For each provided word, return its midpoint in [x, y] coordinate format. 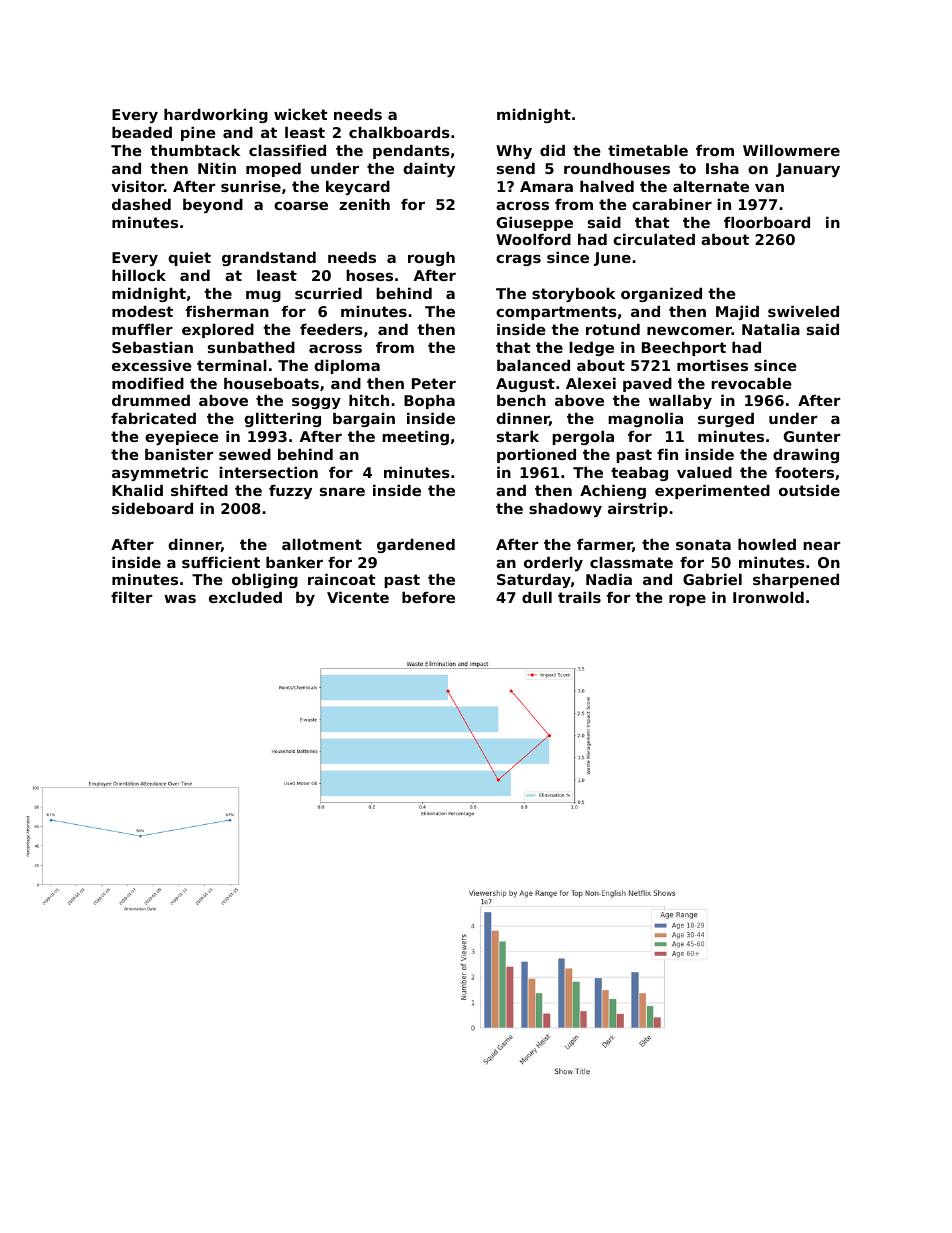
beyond [213, 206]
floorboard [767, 222]
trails [579, 597]
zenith [364, 204]
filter [131, 597]
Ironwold [768, 597]
